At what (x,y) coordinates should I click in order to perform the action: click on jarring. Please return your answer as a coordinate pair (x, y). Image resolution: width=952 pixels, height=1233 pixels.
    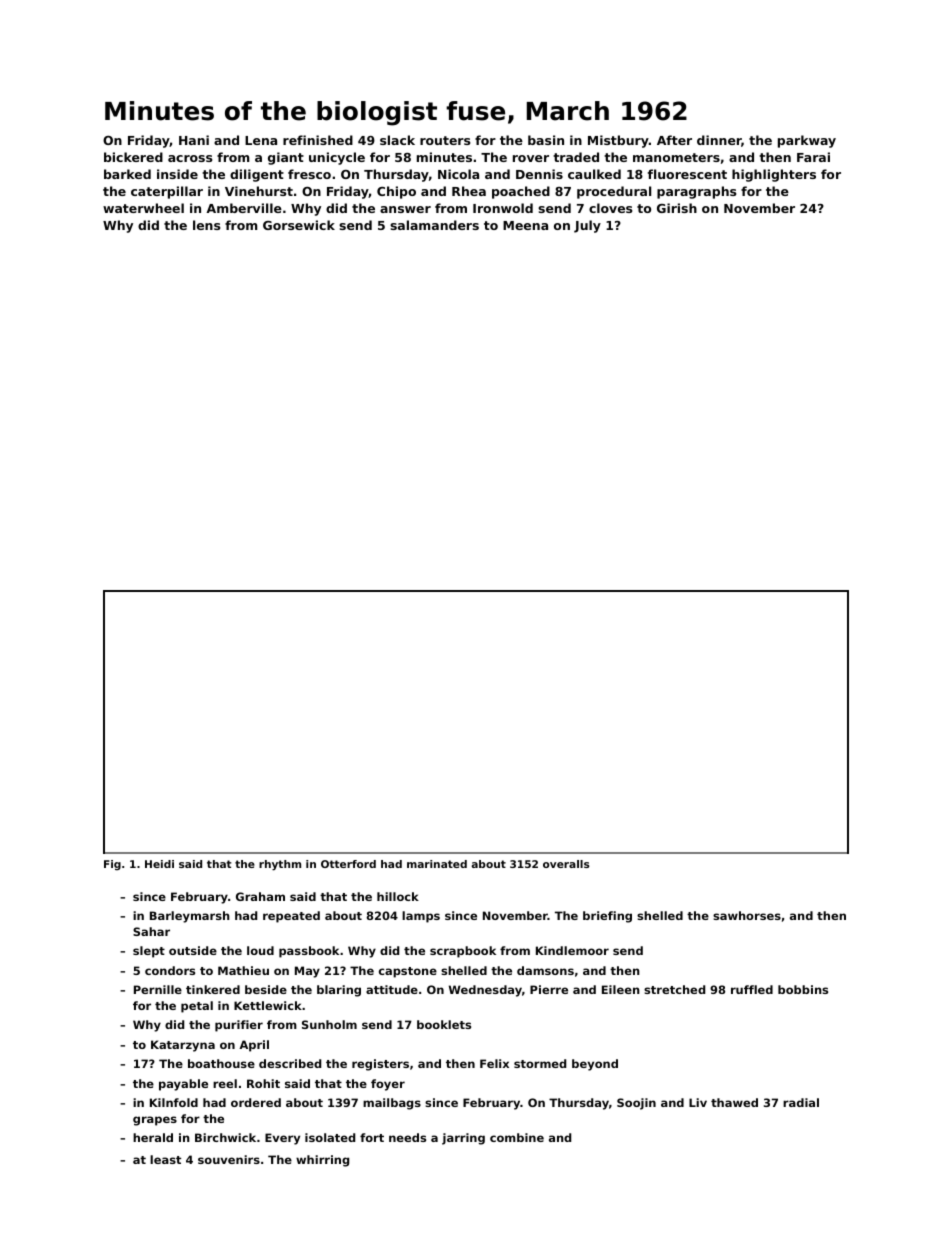
    Looking at the image, I should click on (463, 1139).
